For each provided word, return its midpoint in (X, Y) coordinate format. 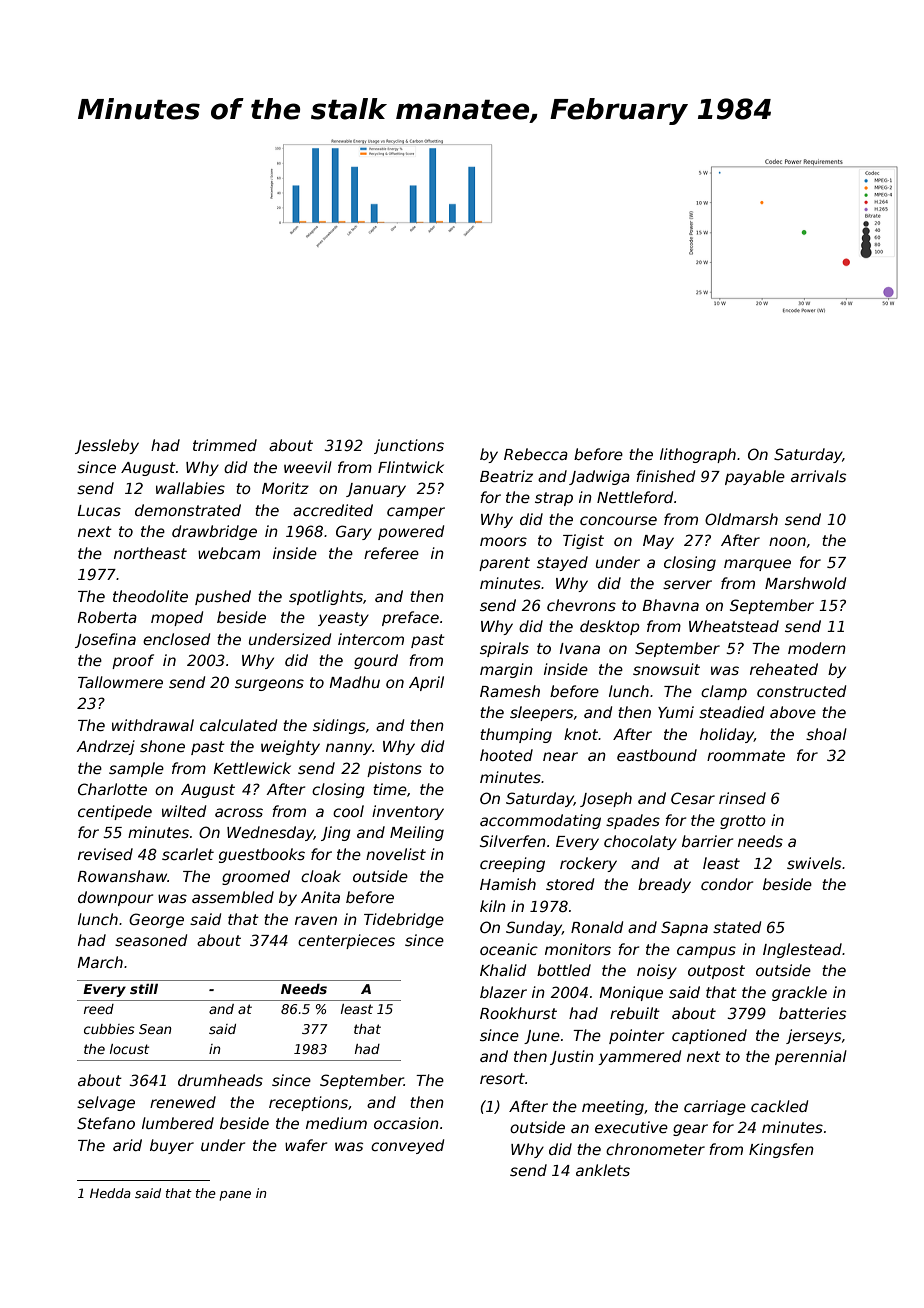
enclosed (176, 639)
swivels (814, 863)
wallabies (190, 488)
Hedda (110, 1193)
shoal (826, 734)
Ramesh (510, 691)
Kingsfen (781, 1150)
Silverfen (513, 841)
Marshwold (805, 583)
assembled (233, 897)
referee (391, 553)
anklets (603, 1170)
